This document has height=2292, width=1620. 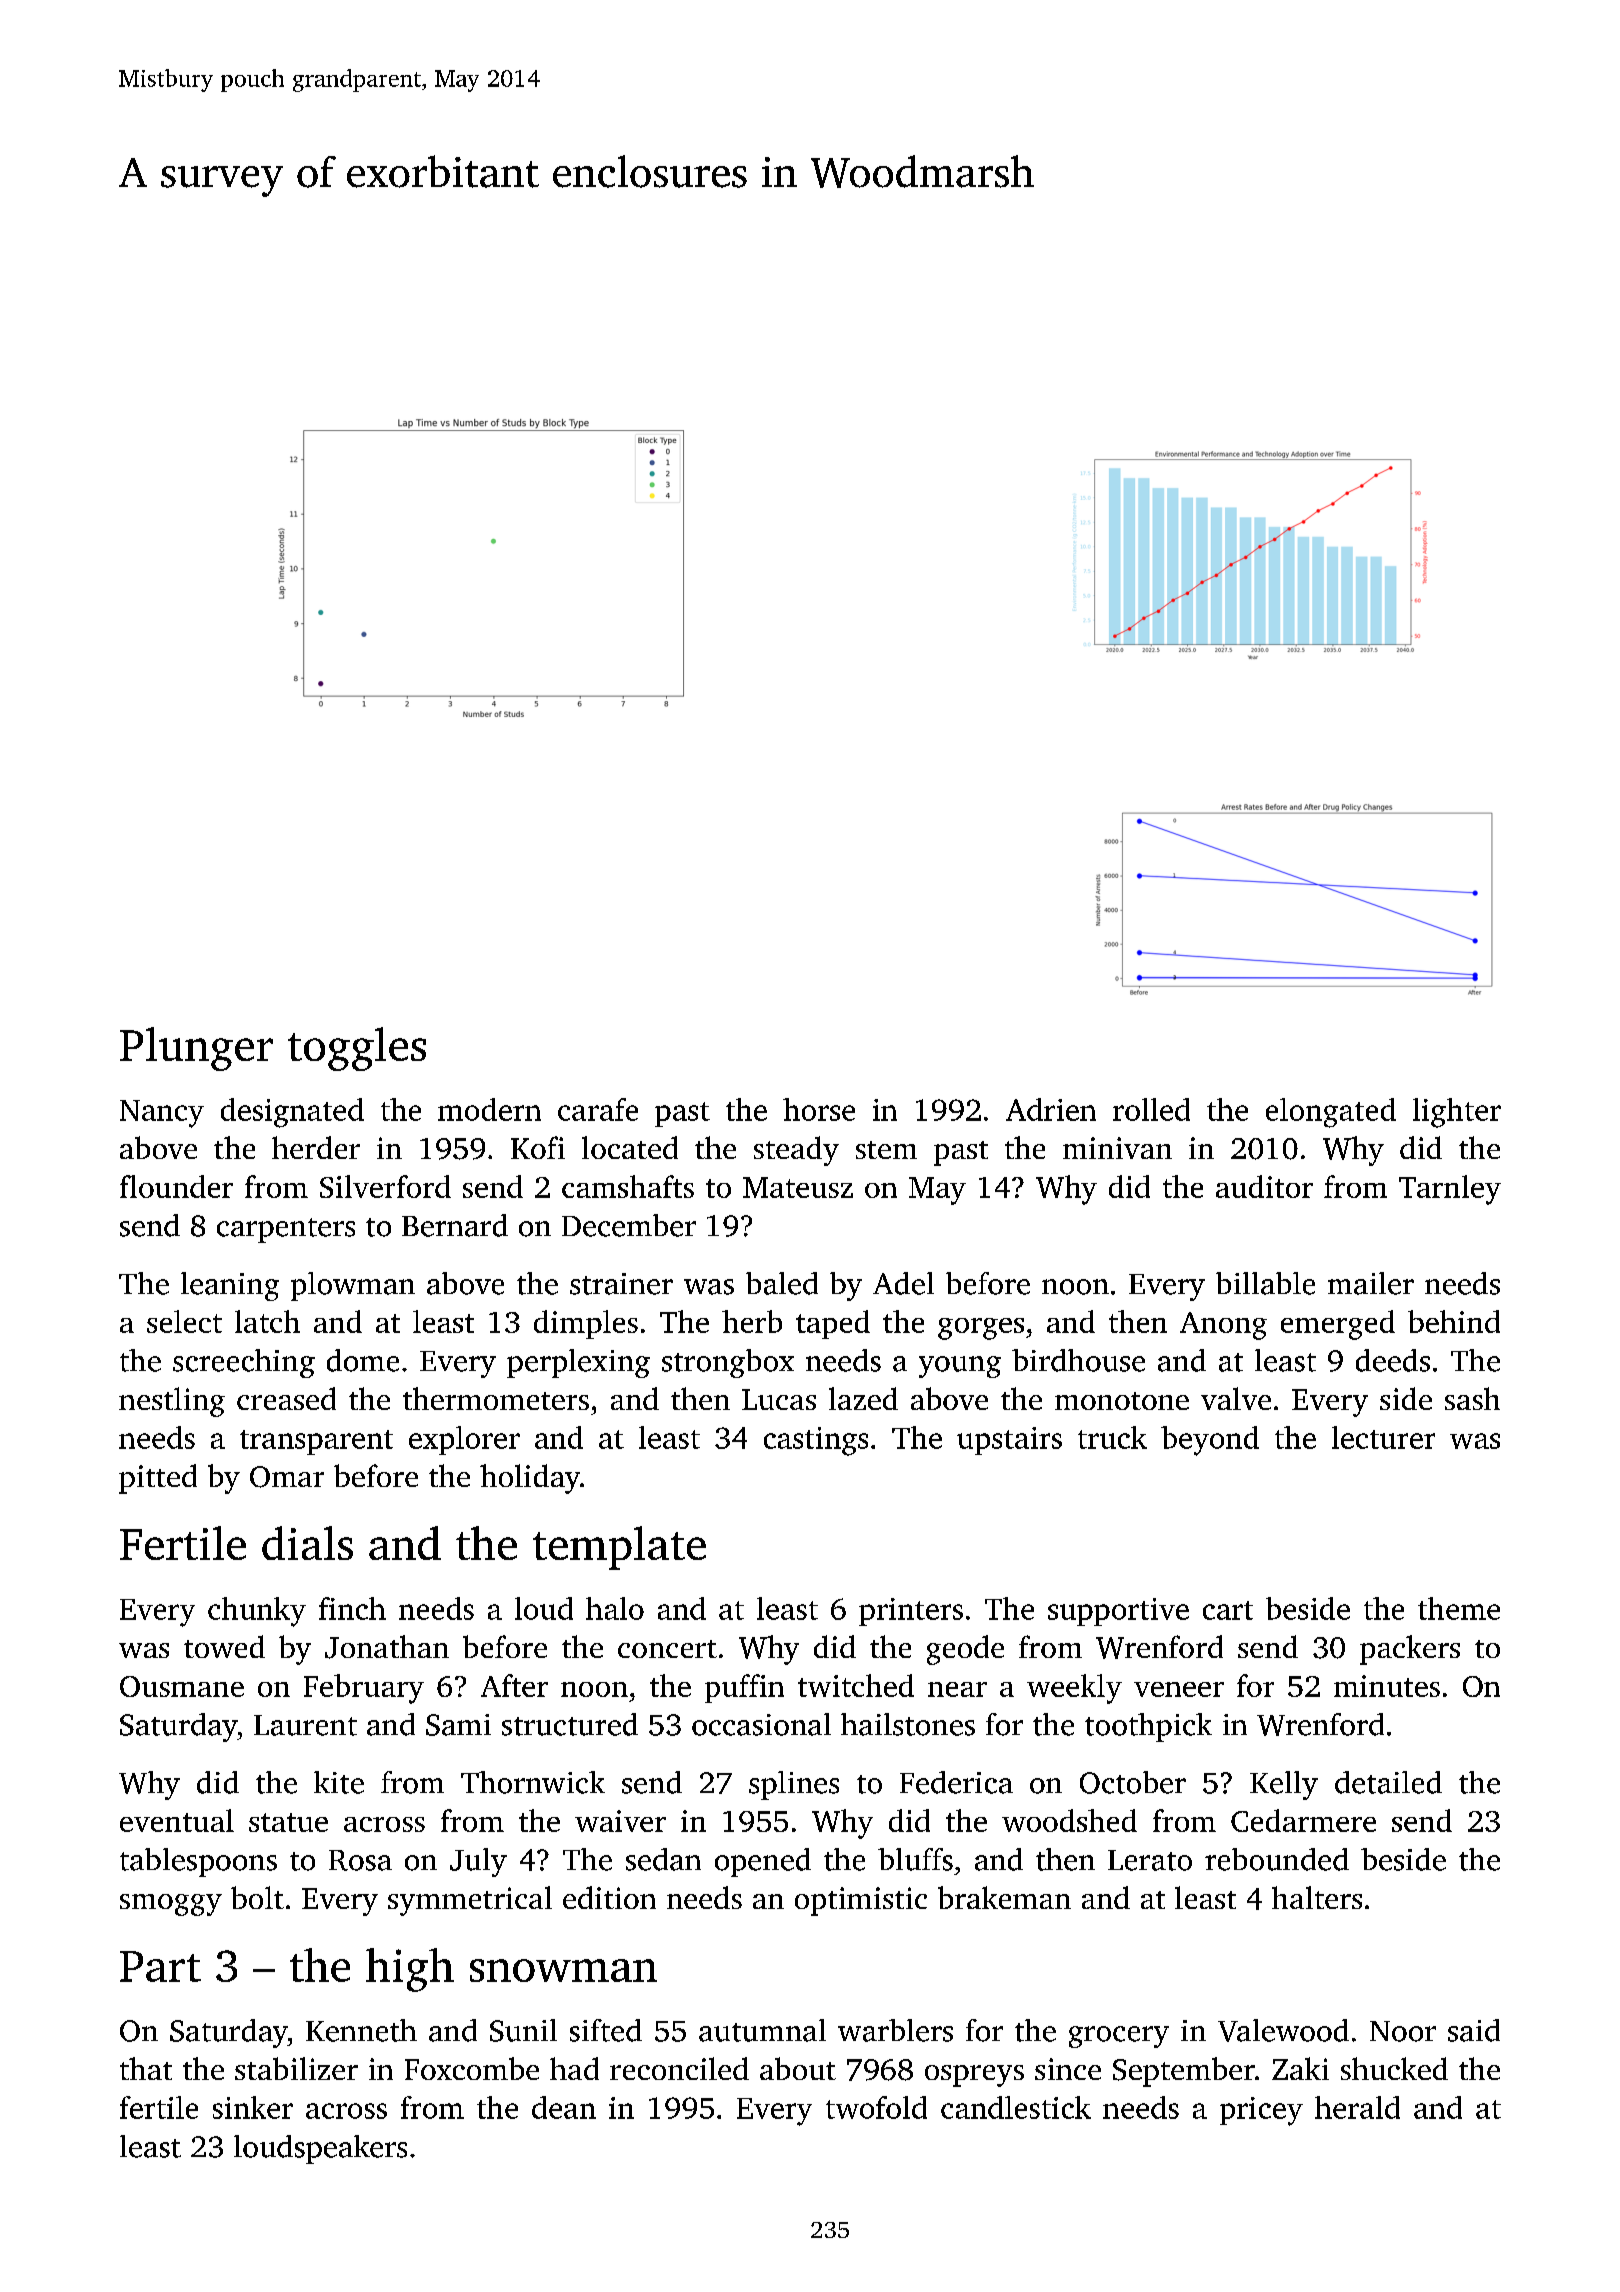 What do you see at coordinates (960, 1367) in the document?
I see `young` at bounding box center [960, 1367].
